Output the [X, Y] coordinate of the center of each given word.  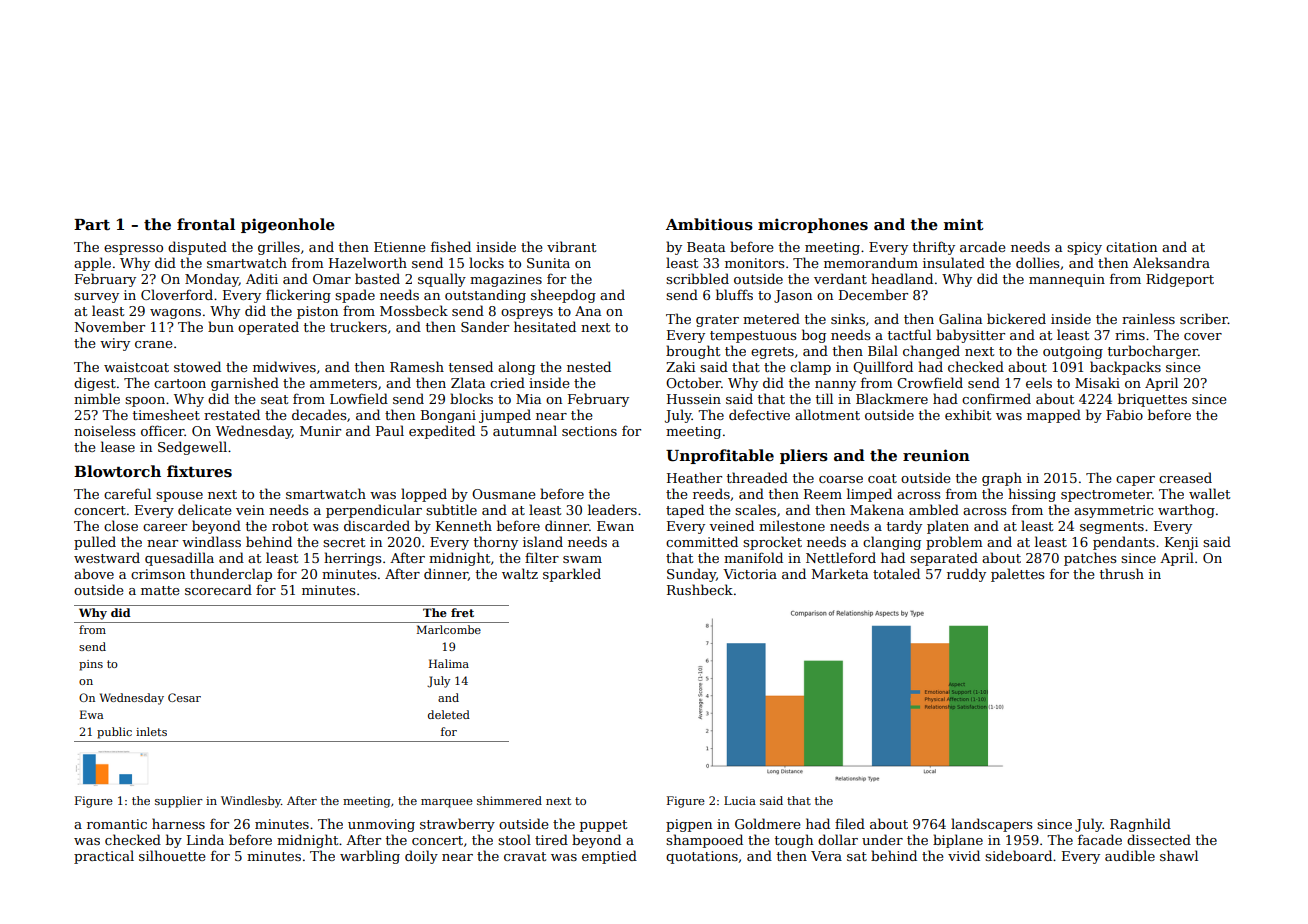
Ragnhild [1140, 825]
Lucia [740, 800]
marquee [447, 803]
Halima [449, 663]
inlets [151, 731]
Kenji [1181, 543]
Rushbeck [700, 589]
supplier [179, 802]
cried [507, 382]
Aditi [262, 278]
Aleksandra [1171, 262]
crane [154, 344]
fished [451, 246]
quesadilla [179, 559]
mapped [1054, 416]
